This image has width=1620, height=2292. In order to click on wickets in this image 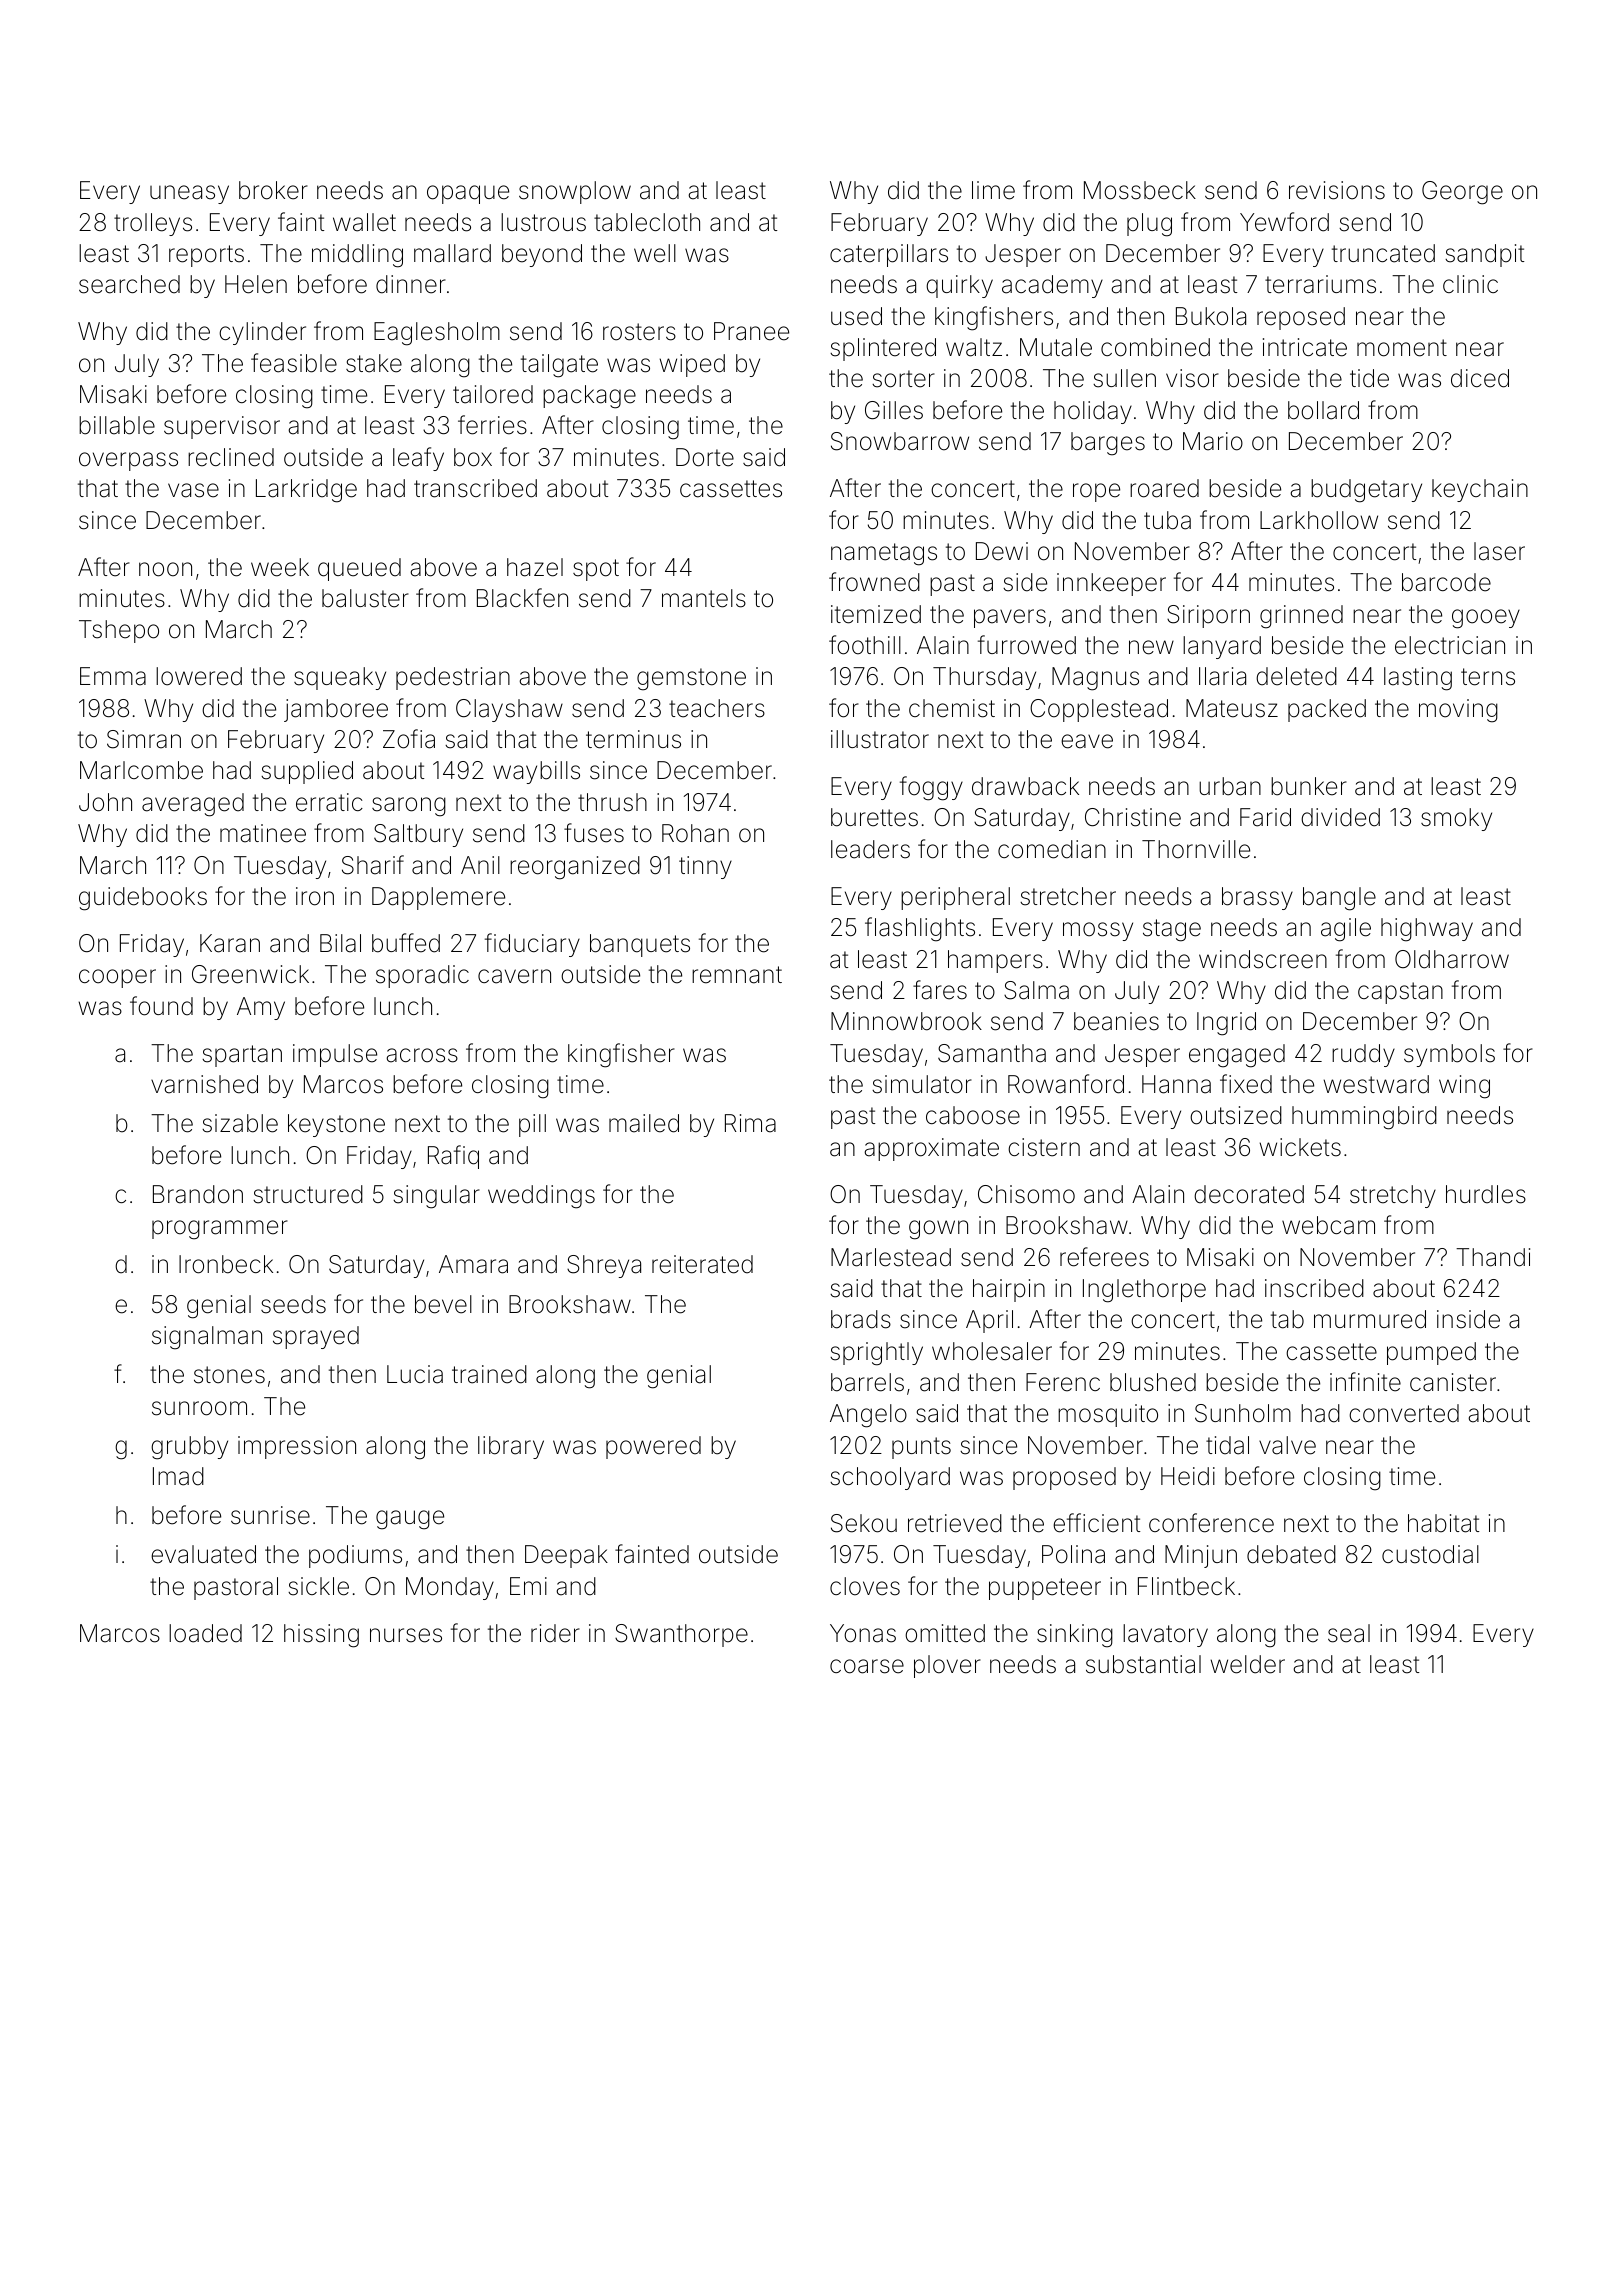, I will do `click(1300, 1147)`.
